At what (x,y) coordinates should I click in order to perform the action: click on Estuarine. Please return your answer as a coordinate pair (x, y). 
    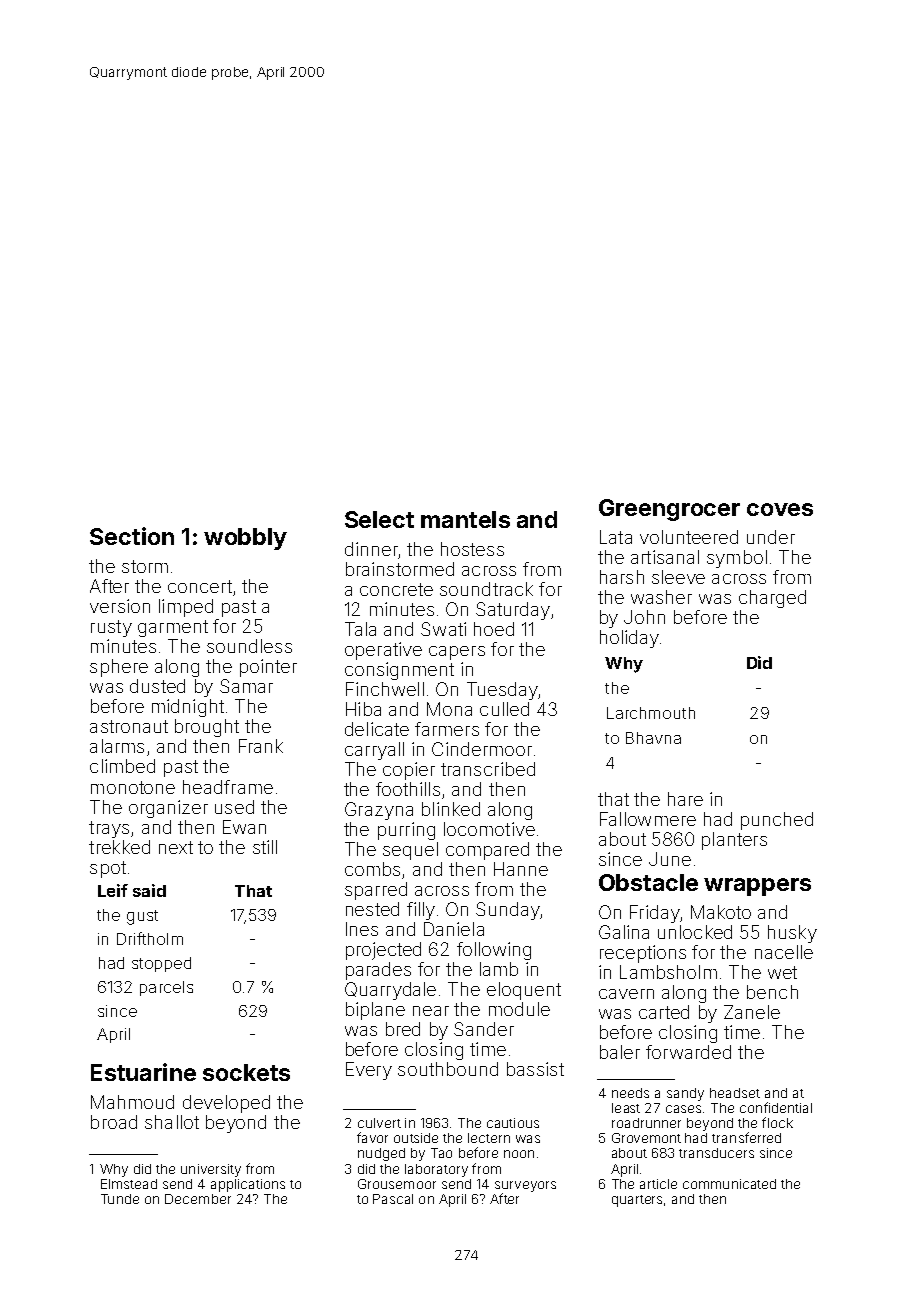
    Looking at the image, I should click on (143, 1072).
